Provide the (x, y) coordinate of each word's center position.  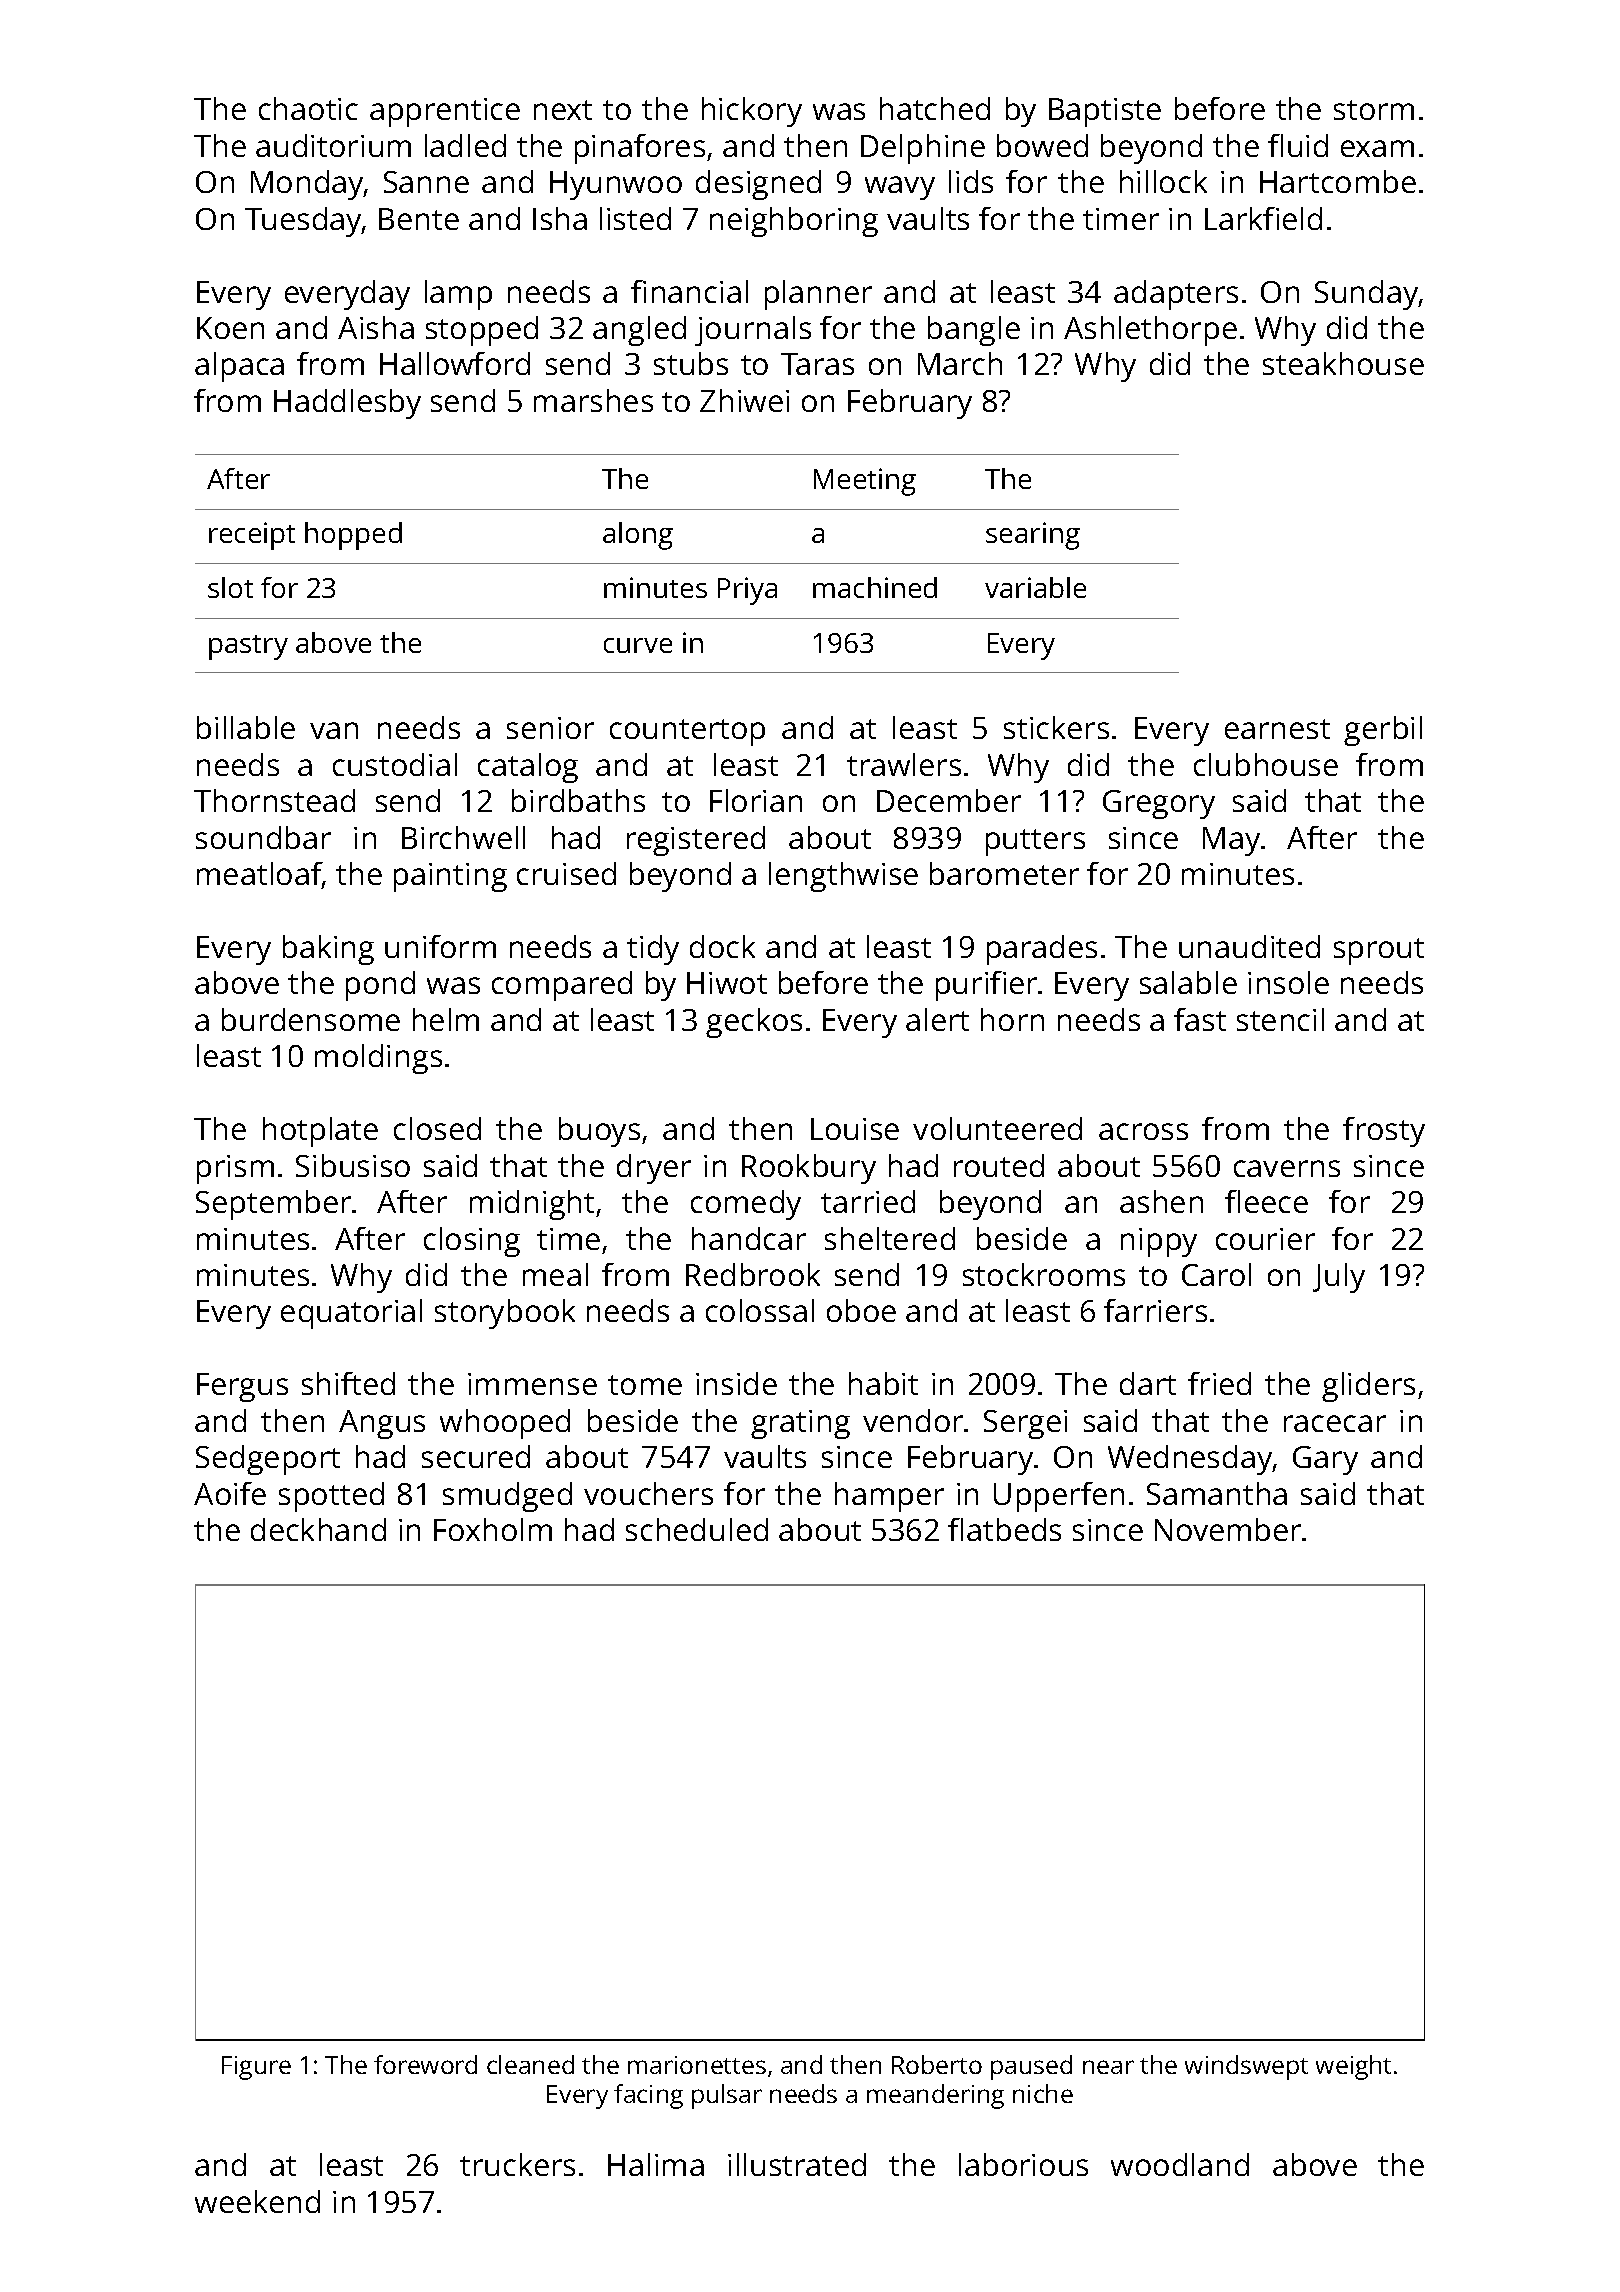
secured (476, 1456)
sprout (1379, 951)
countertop (687, 732)
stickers (1056, 727)
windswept (1246, 2067)
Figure (256, 2068)
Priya (747, 591)
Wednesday (1190, 1460)
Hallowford (455, 363)
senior (550, 728)
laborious (1023, 2164)
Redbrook (753, 1274)
